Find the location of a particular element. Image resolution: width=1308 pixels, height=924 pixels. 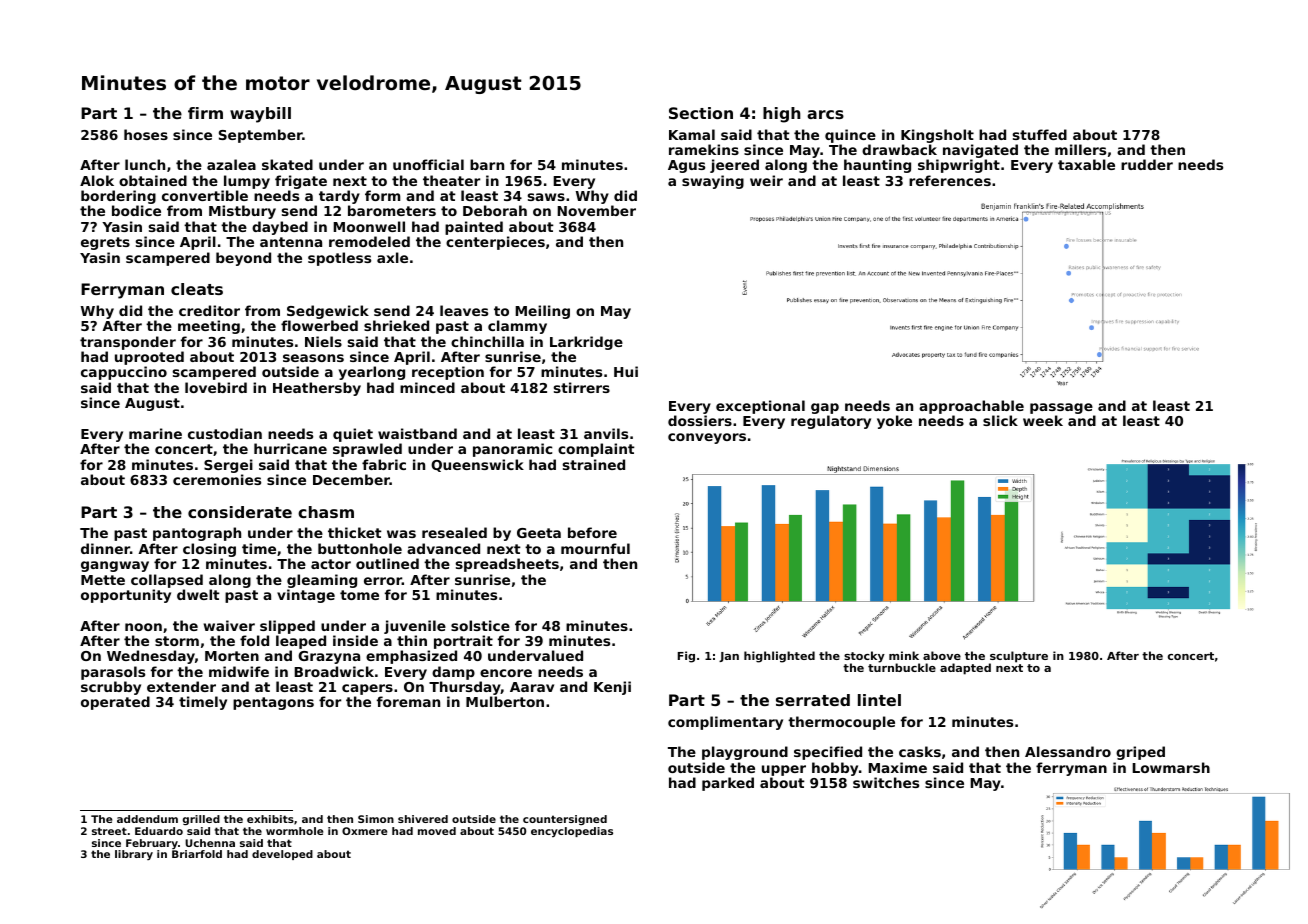

waybill is located at coordinates (260, 115).
